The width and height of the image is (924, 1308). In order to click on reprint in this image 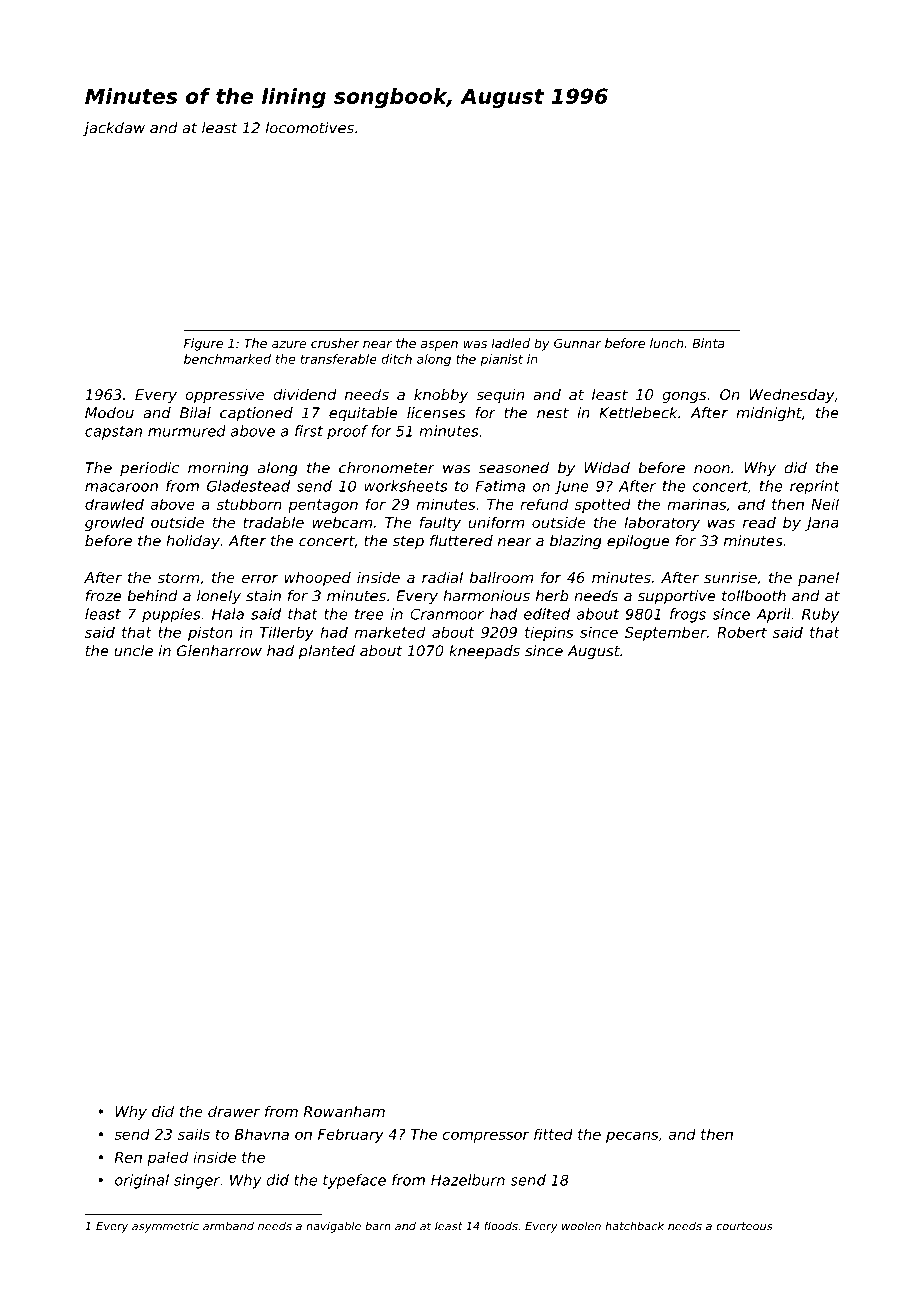, I will do `click(815, 487)`.
